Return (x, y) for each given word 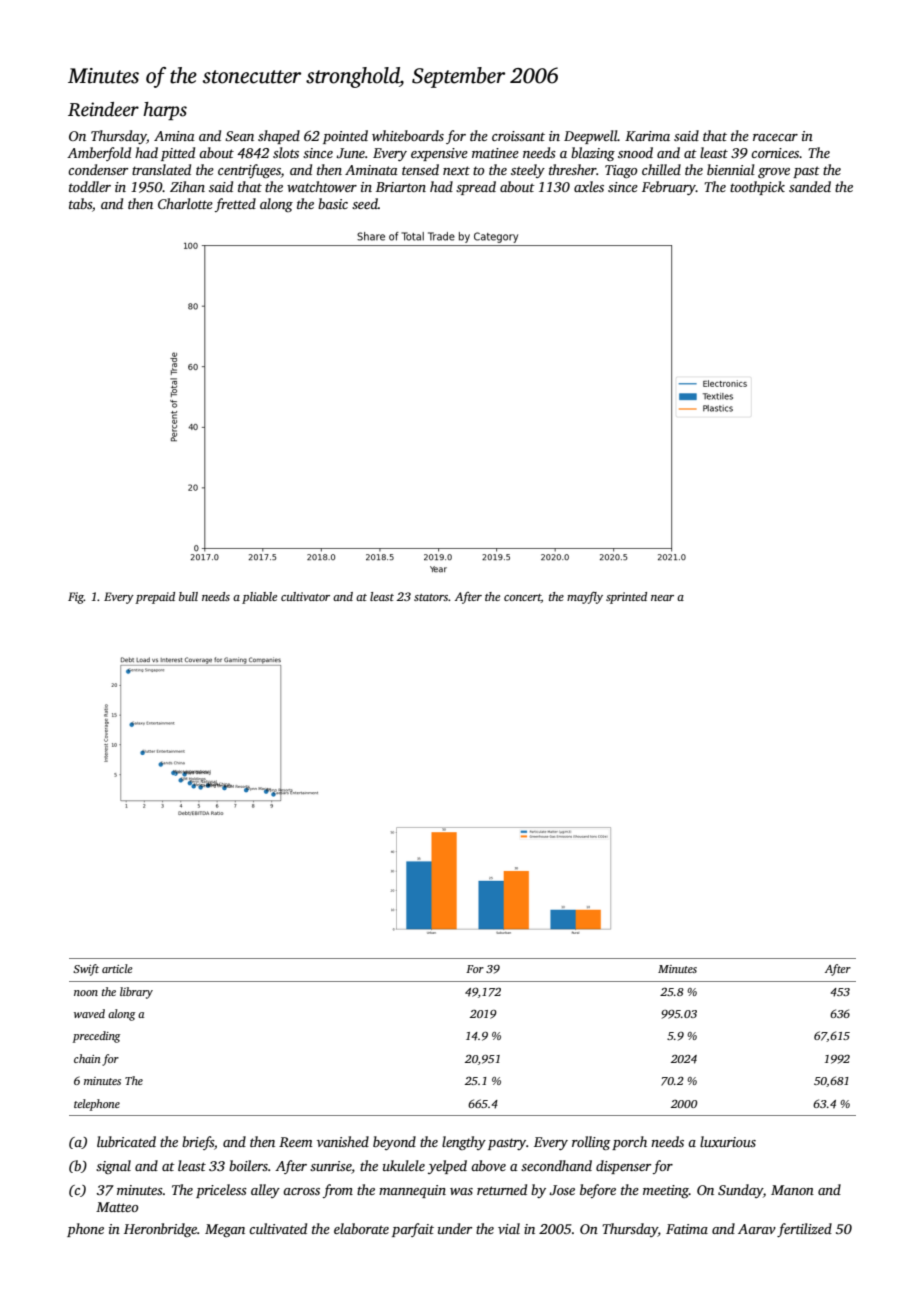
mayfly (585, 598)
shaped (279, 137)
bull (188, 596)
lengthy (464, 1143)
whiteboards (408, 135)
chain (87, 1058)
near (662, 598)
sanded (810, 186)
